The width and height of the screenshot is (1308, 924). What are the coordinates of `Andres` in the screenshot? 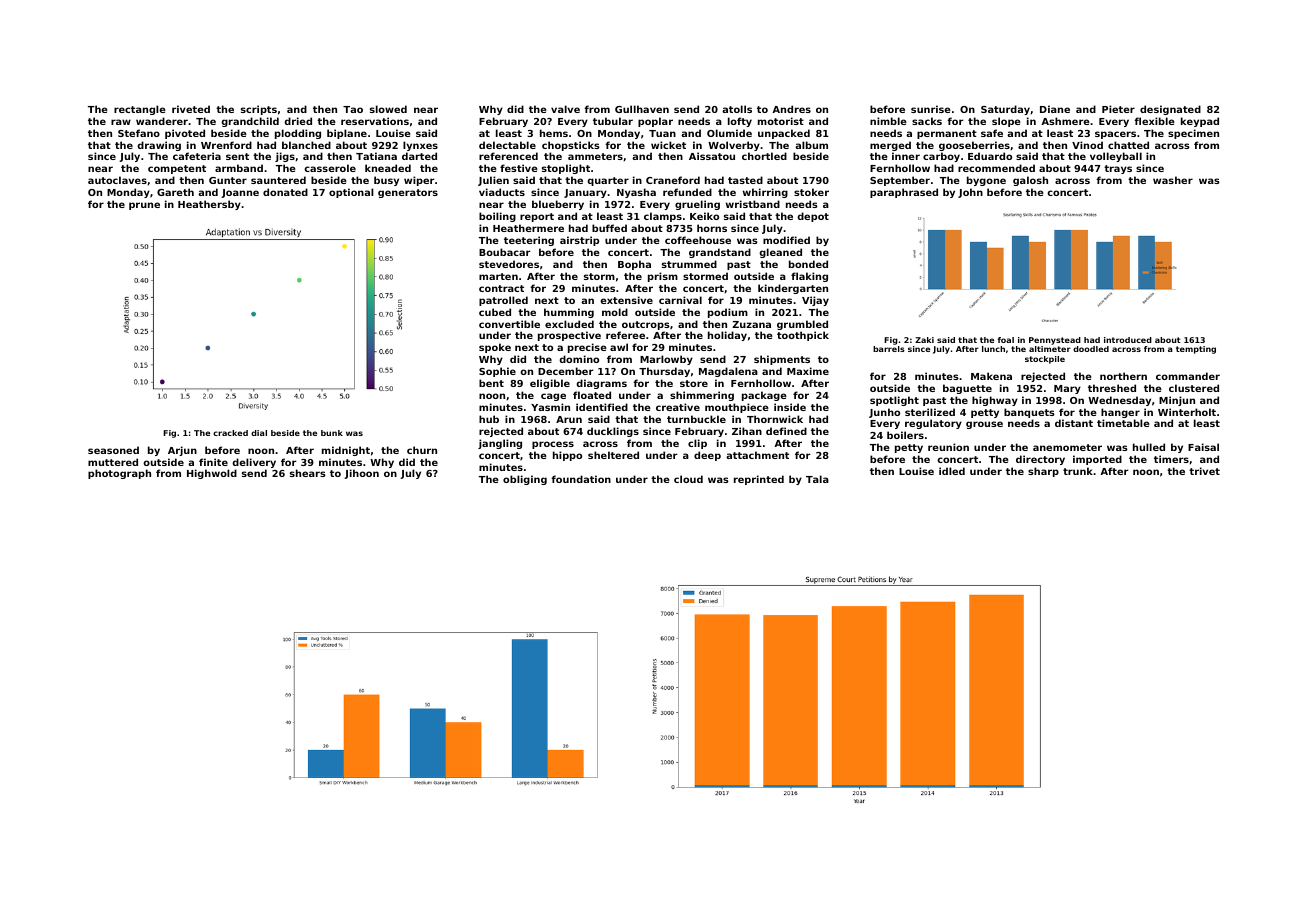 It's located at (791, 109).
